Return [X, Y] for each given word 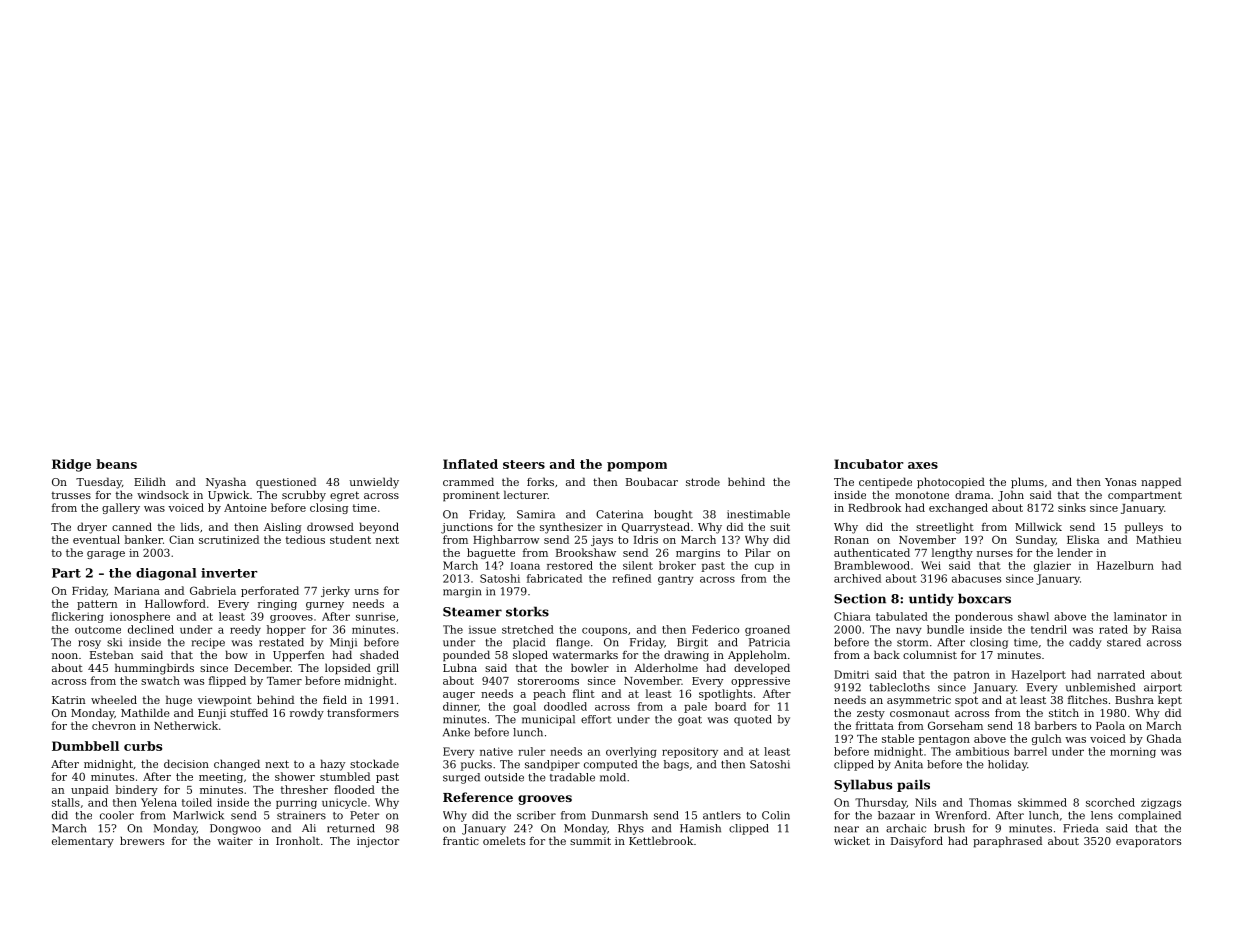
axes [923, 465]
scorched [1110, 802]
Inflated [470, 464]
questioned [286, 483]
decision [186, 763]
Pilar [758, 552]
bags [676, 765]
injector [378, 842]
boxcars [984, 598]
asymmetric [919, 701]
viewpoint [225, 701]
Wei [931, 565]
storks [527, 611]
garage [106, 555]
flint [584, 693]
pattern [97, 605]
